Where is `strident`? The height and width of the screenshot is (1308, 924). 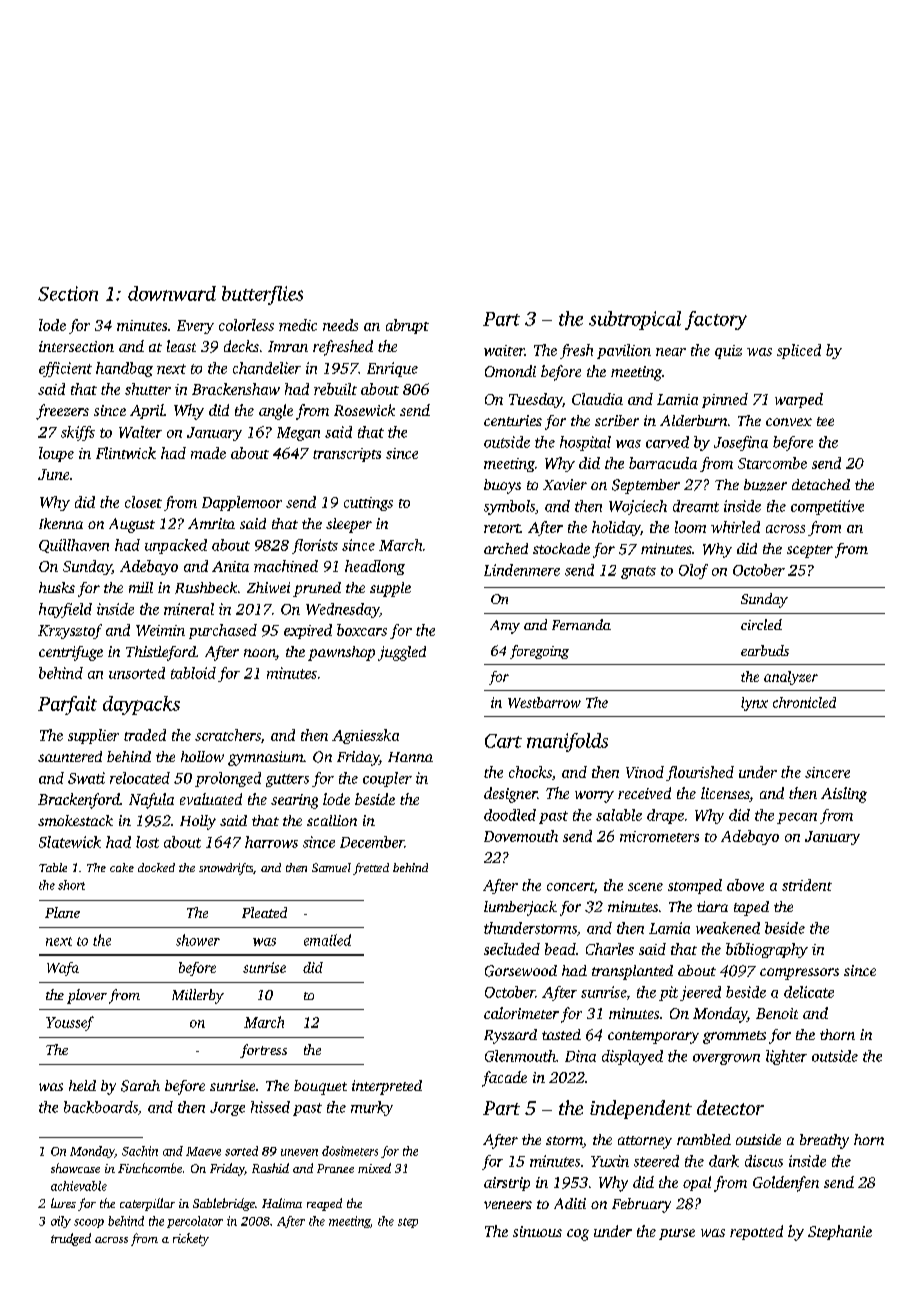
strident is located at coordinates (807, 885).
